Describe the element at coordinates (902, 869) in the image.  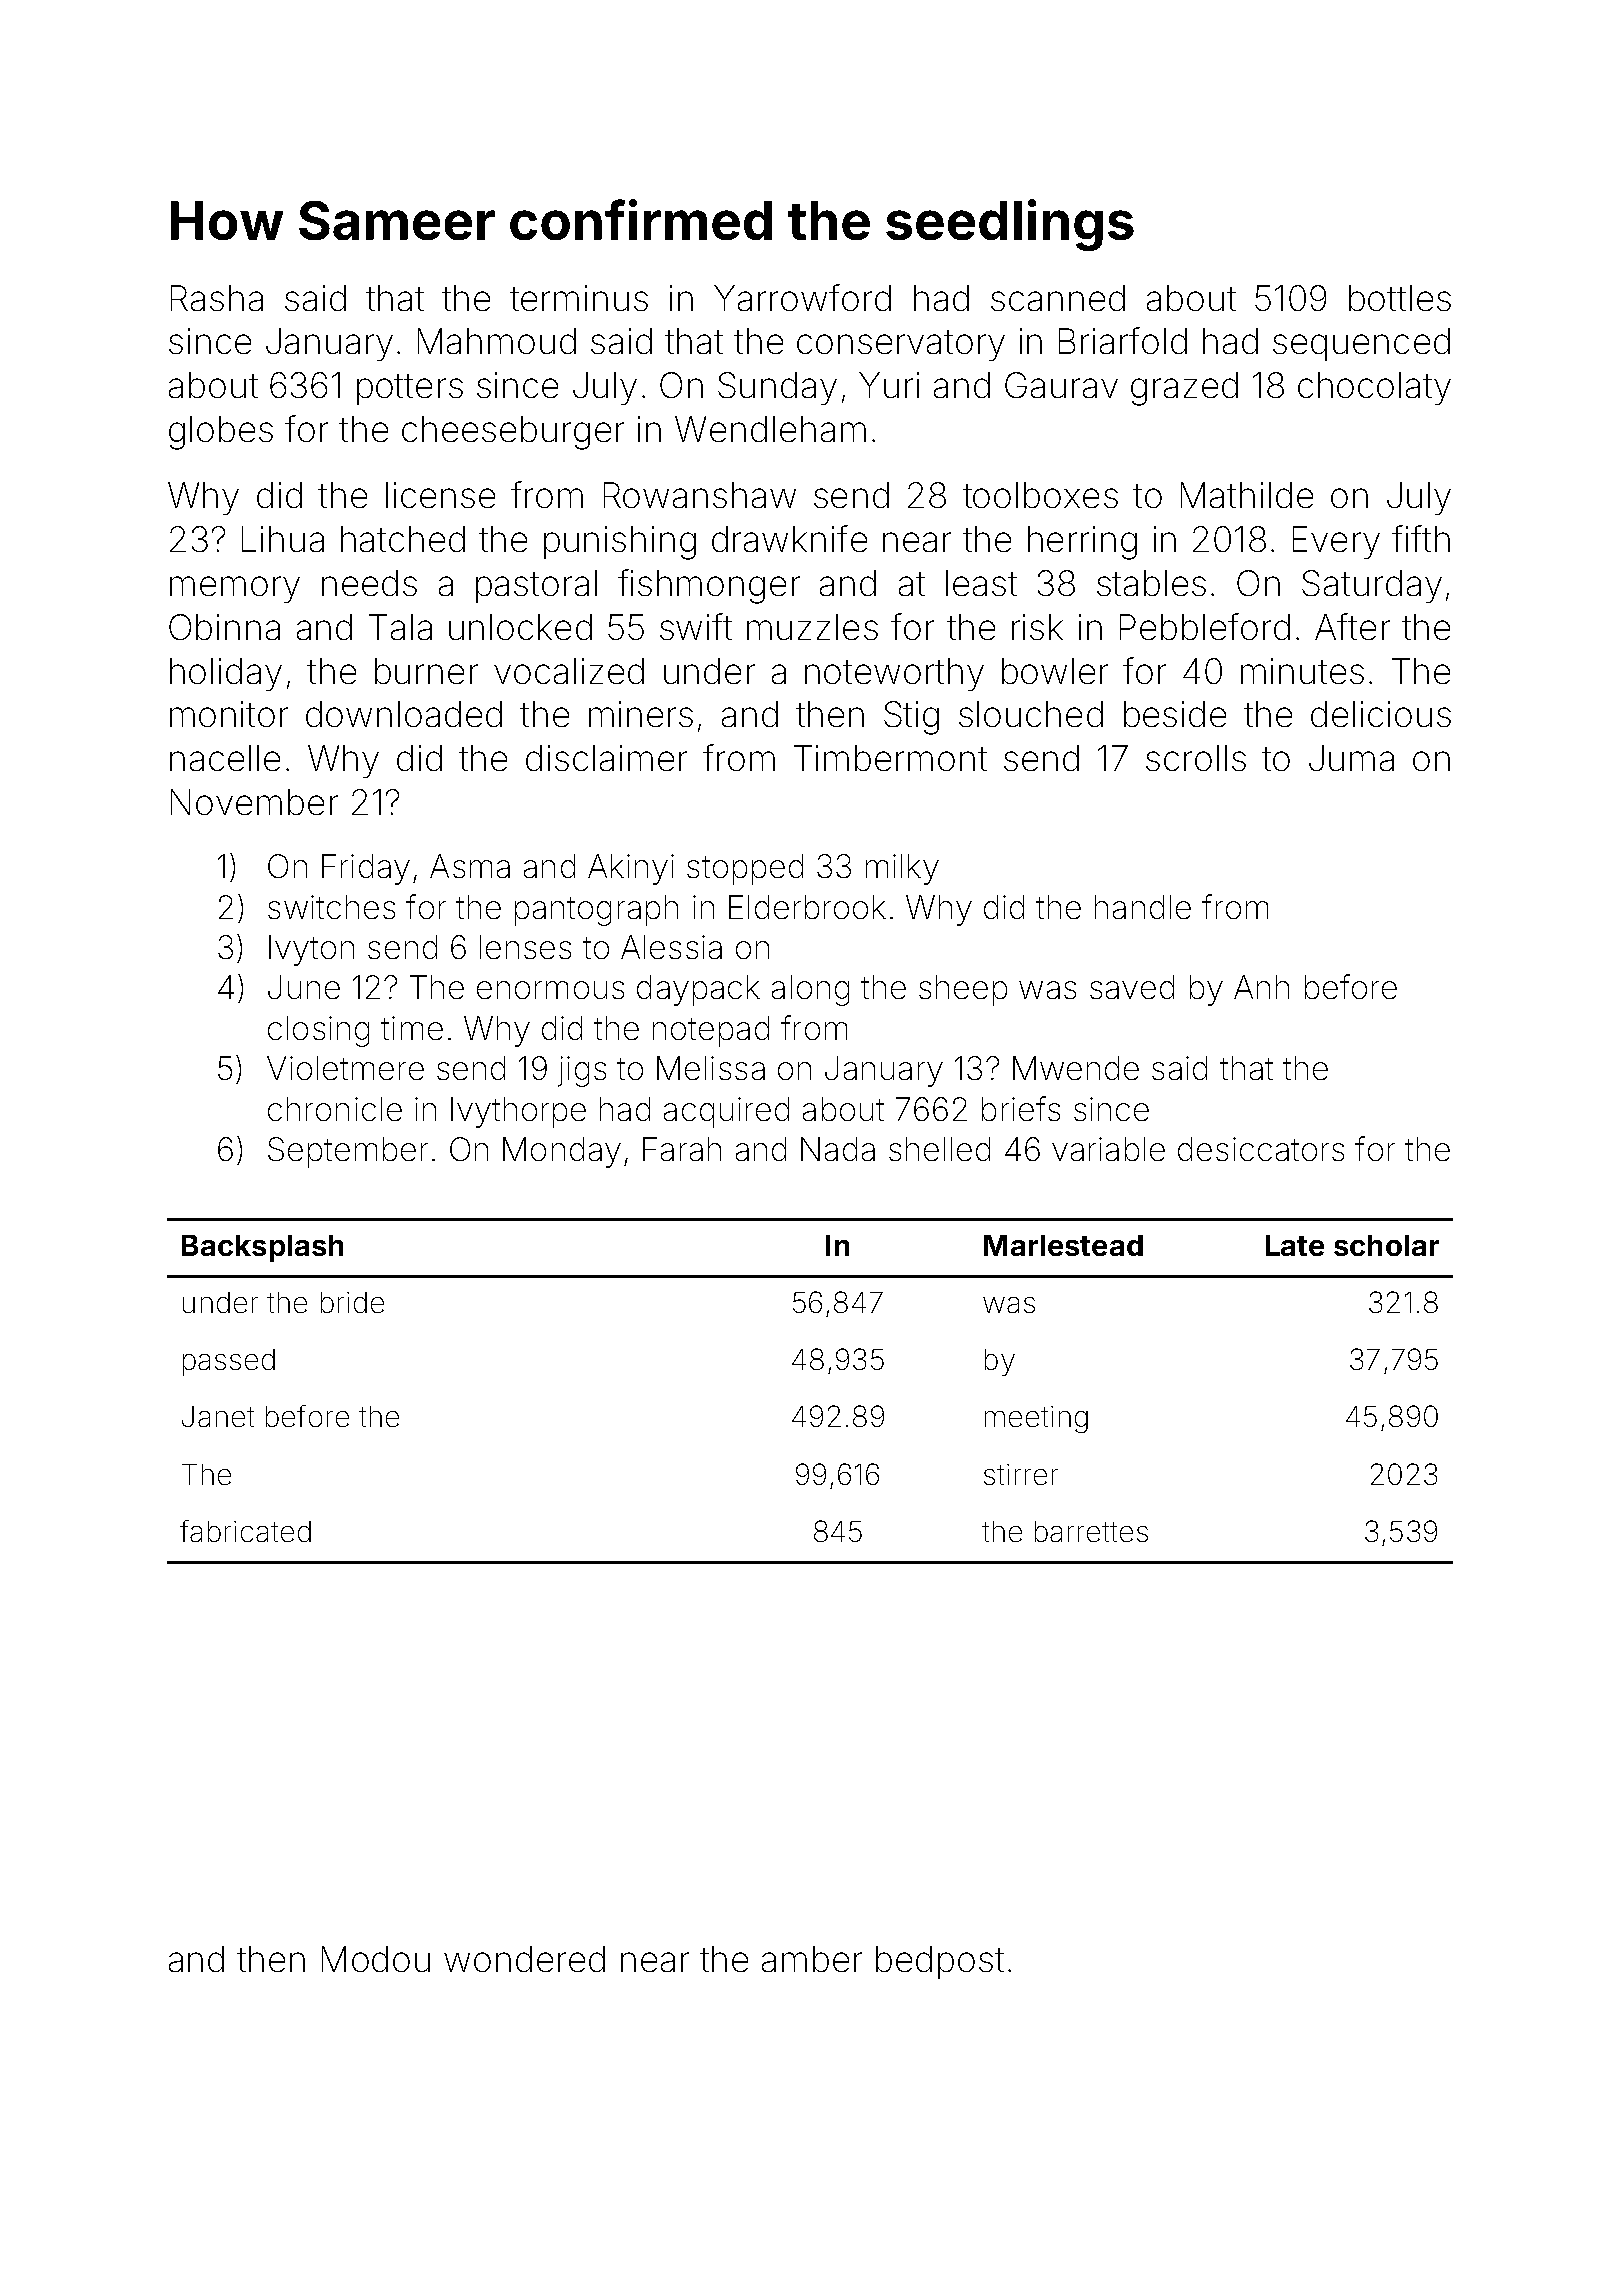
I see `milky` at that location.
